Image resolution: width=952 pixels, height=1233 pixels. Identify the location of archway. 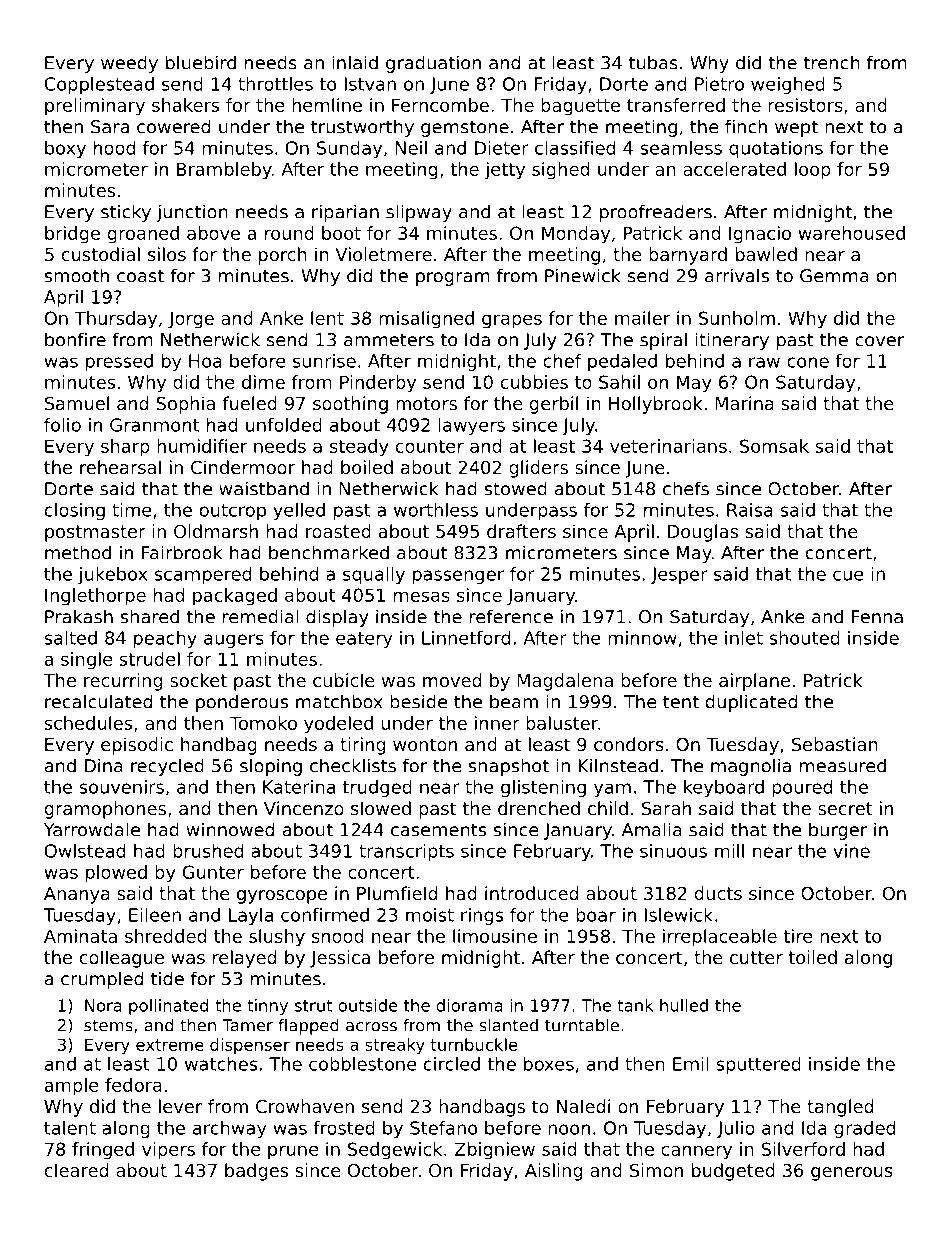
(229, 1129).
